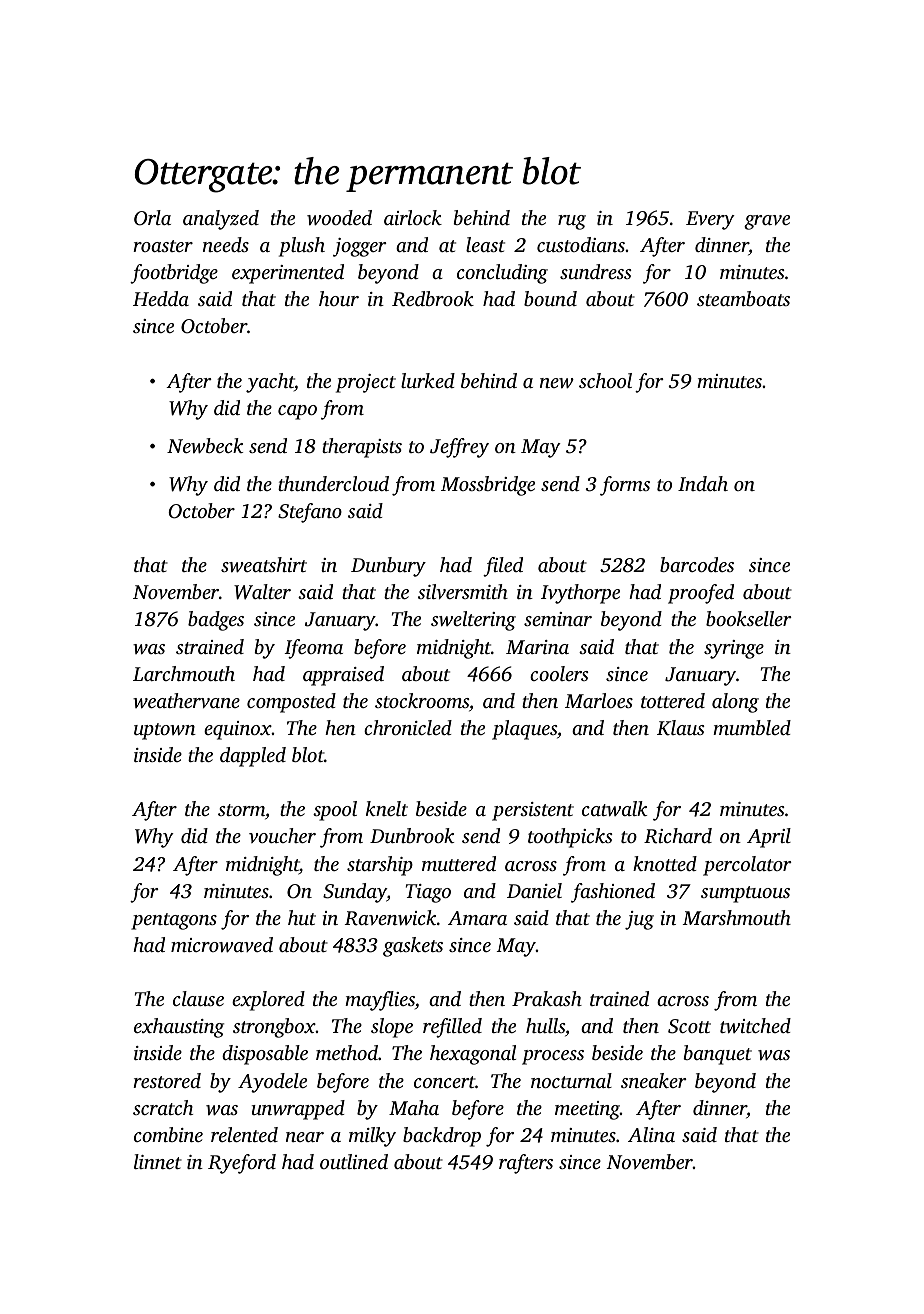 Image resolution: width=924 pixels, height=1314 pixels. I want to click on restored, so click(167, 1080).
